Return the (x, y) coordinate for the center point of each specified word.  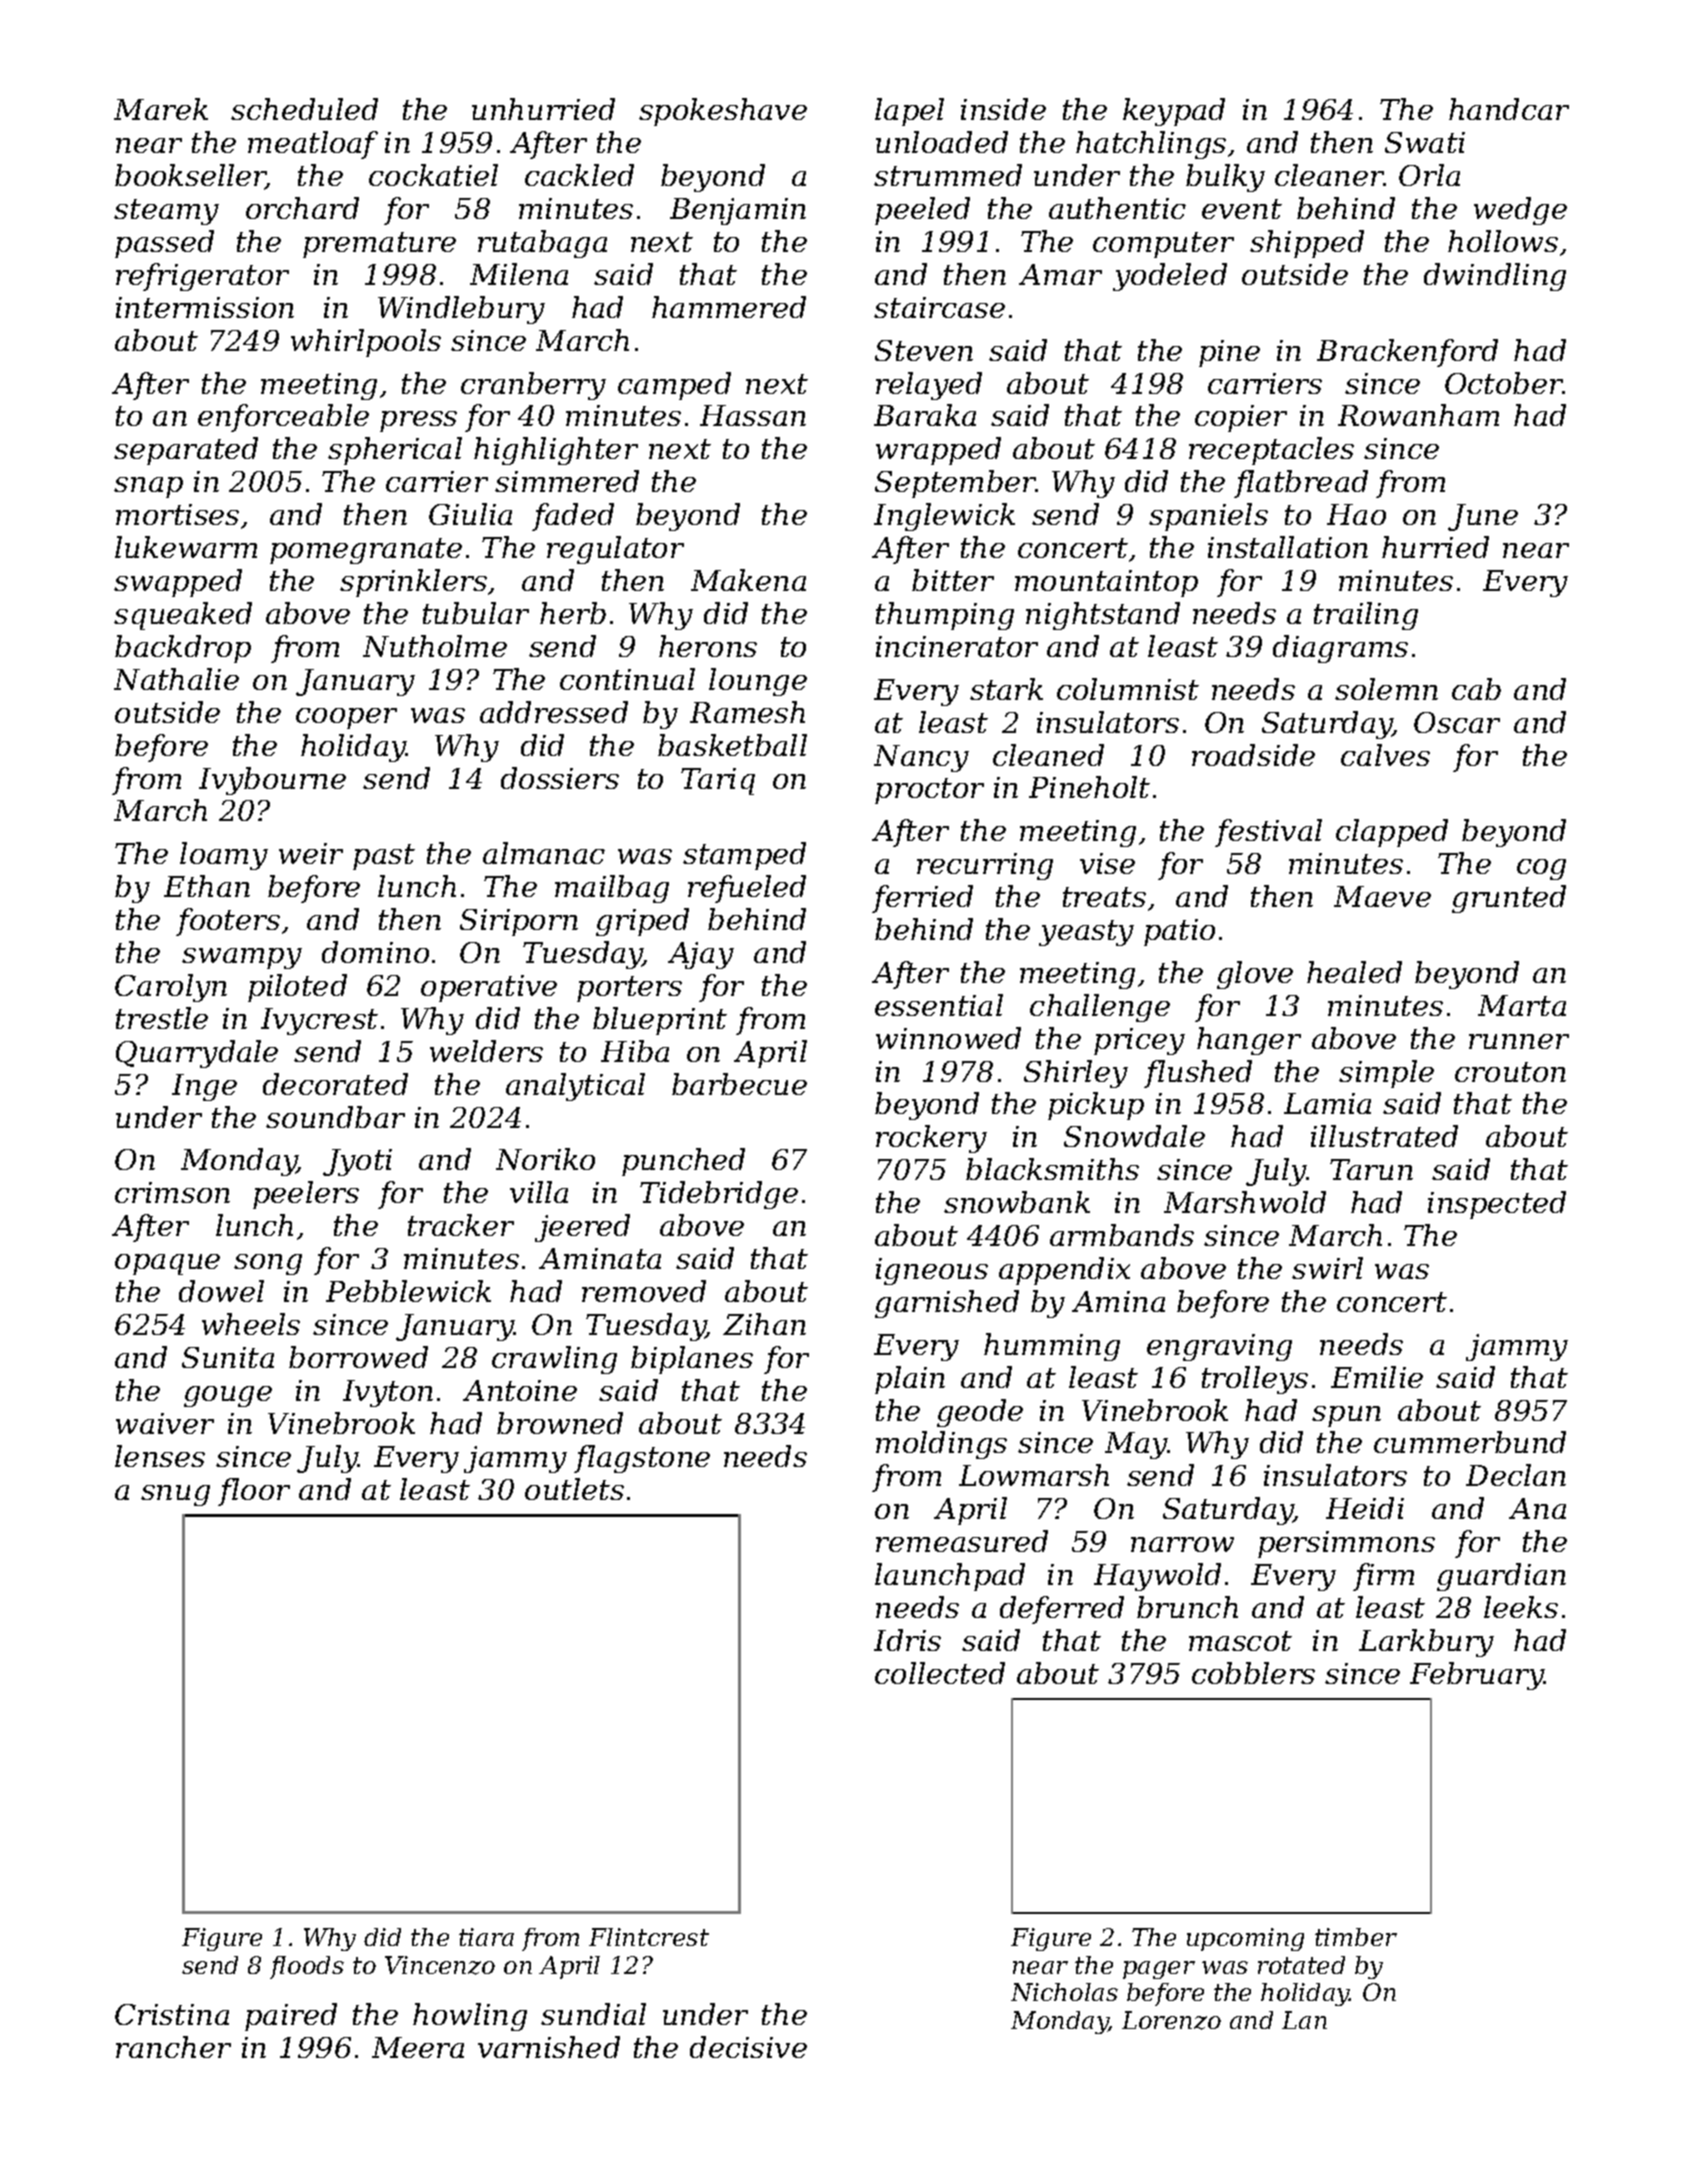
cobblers (1253, 1673)
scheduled (304, 109)
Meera (418, 2047)
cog (1541, 869)
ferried (922, 899)
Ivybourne (272, 781)
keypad (1174, 112)
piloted (297, 988)
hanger (1249, 1041)
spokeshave (723, 112)
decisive (748, 2047)
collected (940, 1673)
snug (175, 1495)
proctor (929, 791)
